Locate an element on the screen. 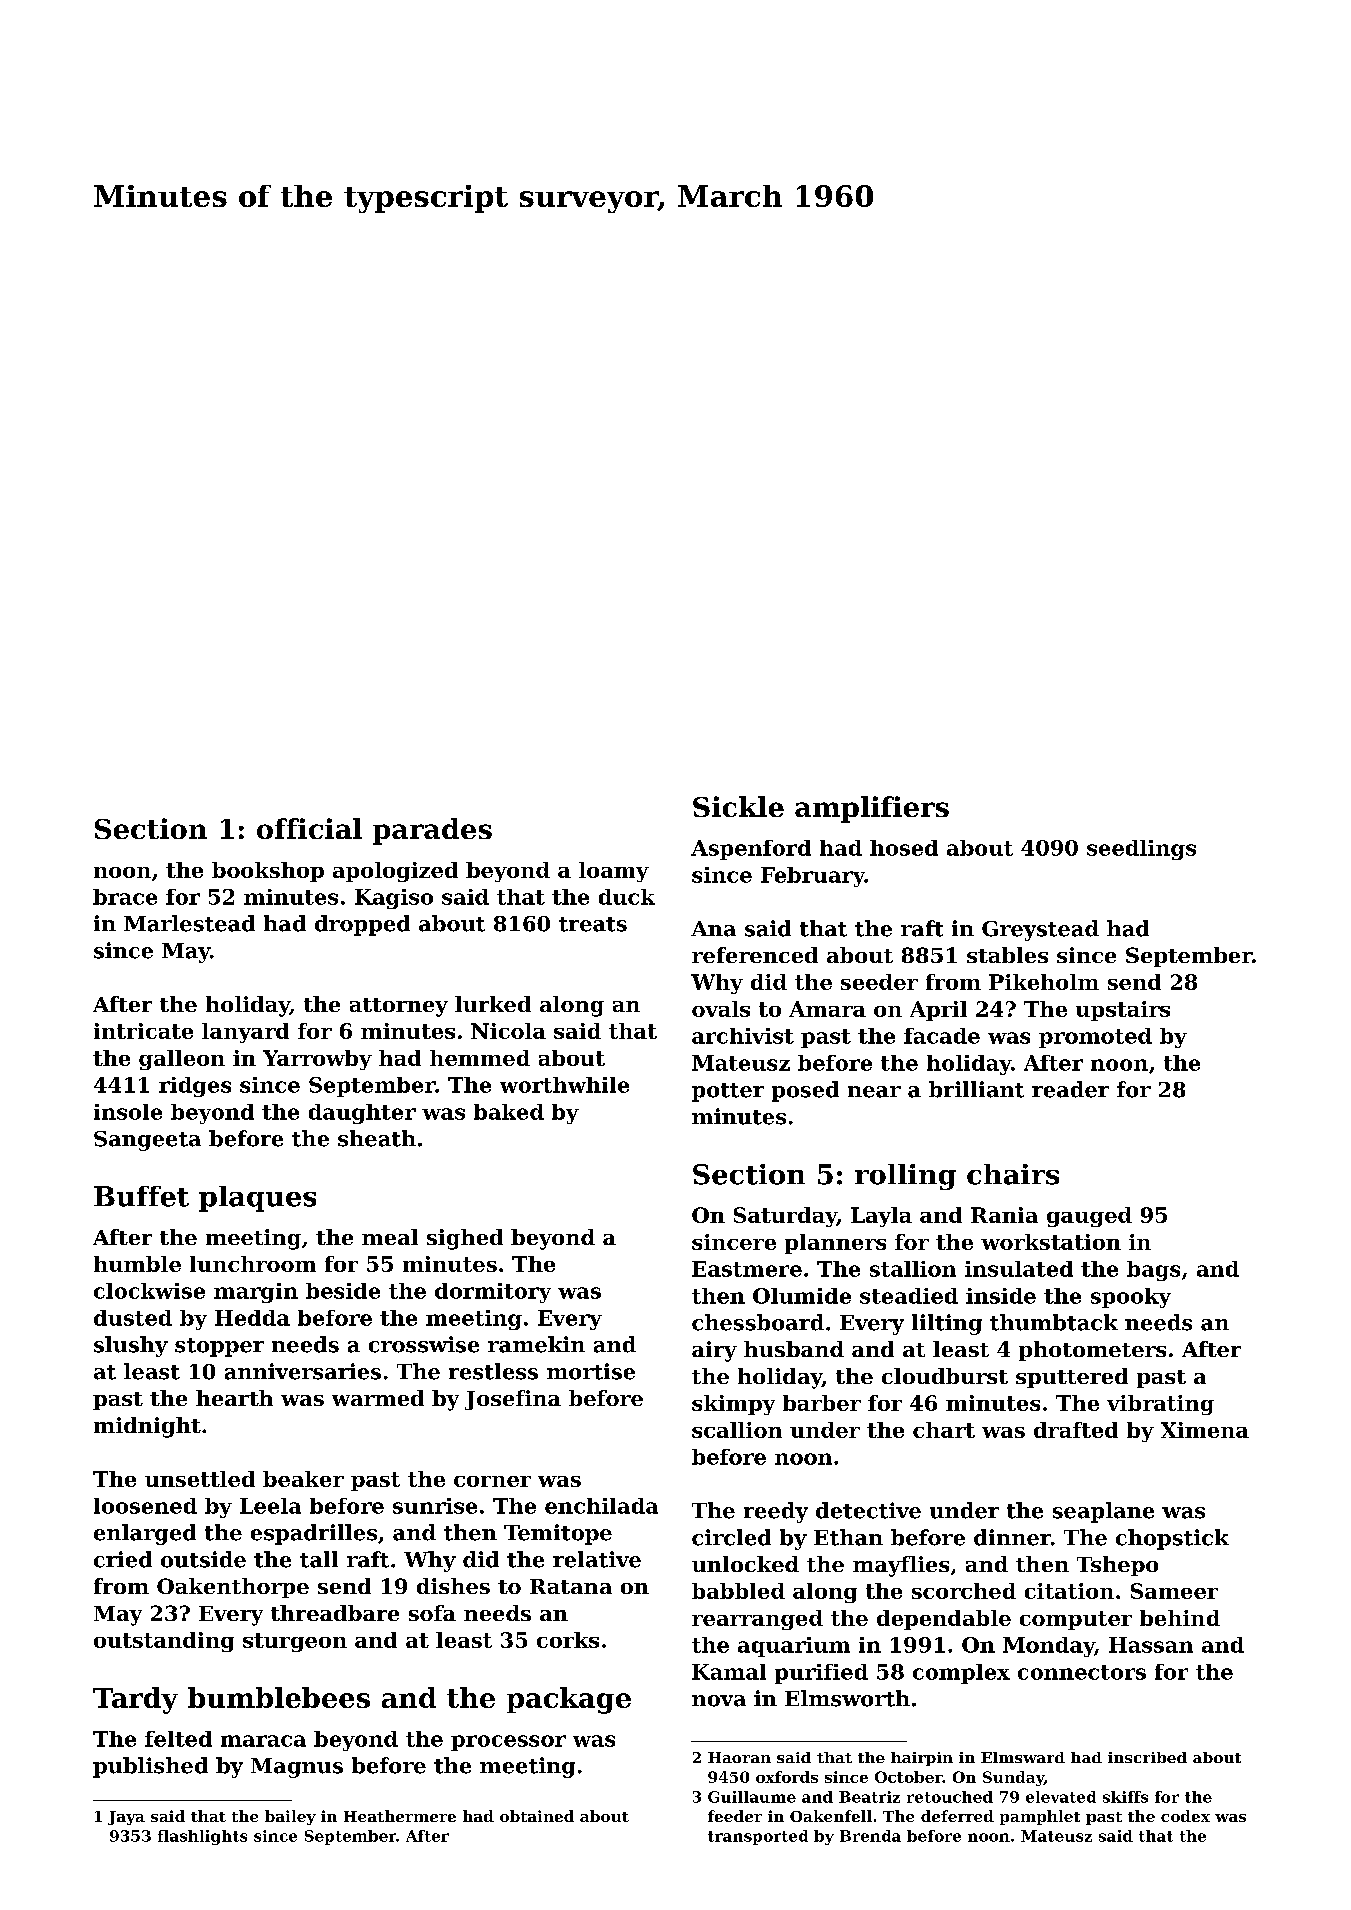 The width and height of the screenshot is (1351, 1910). sofa is located at coordinates (432, 1613).
